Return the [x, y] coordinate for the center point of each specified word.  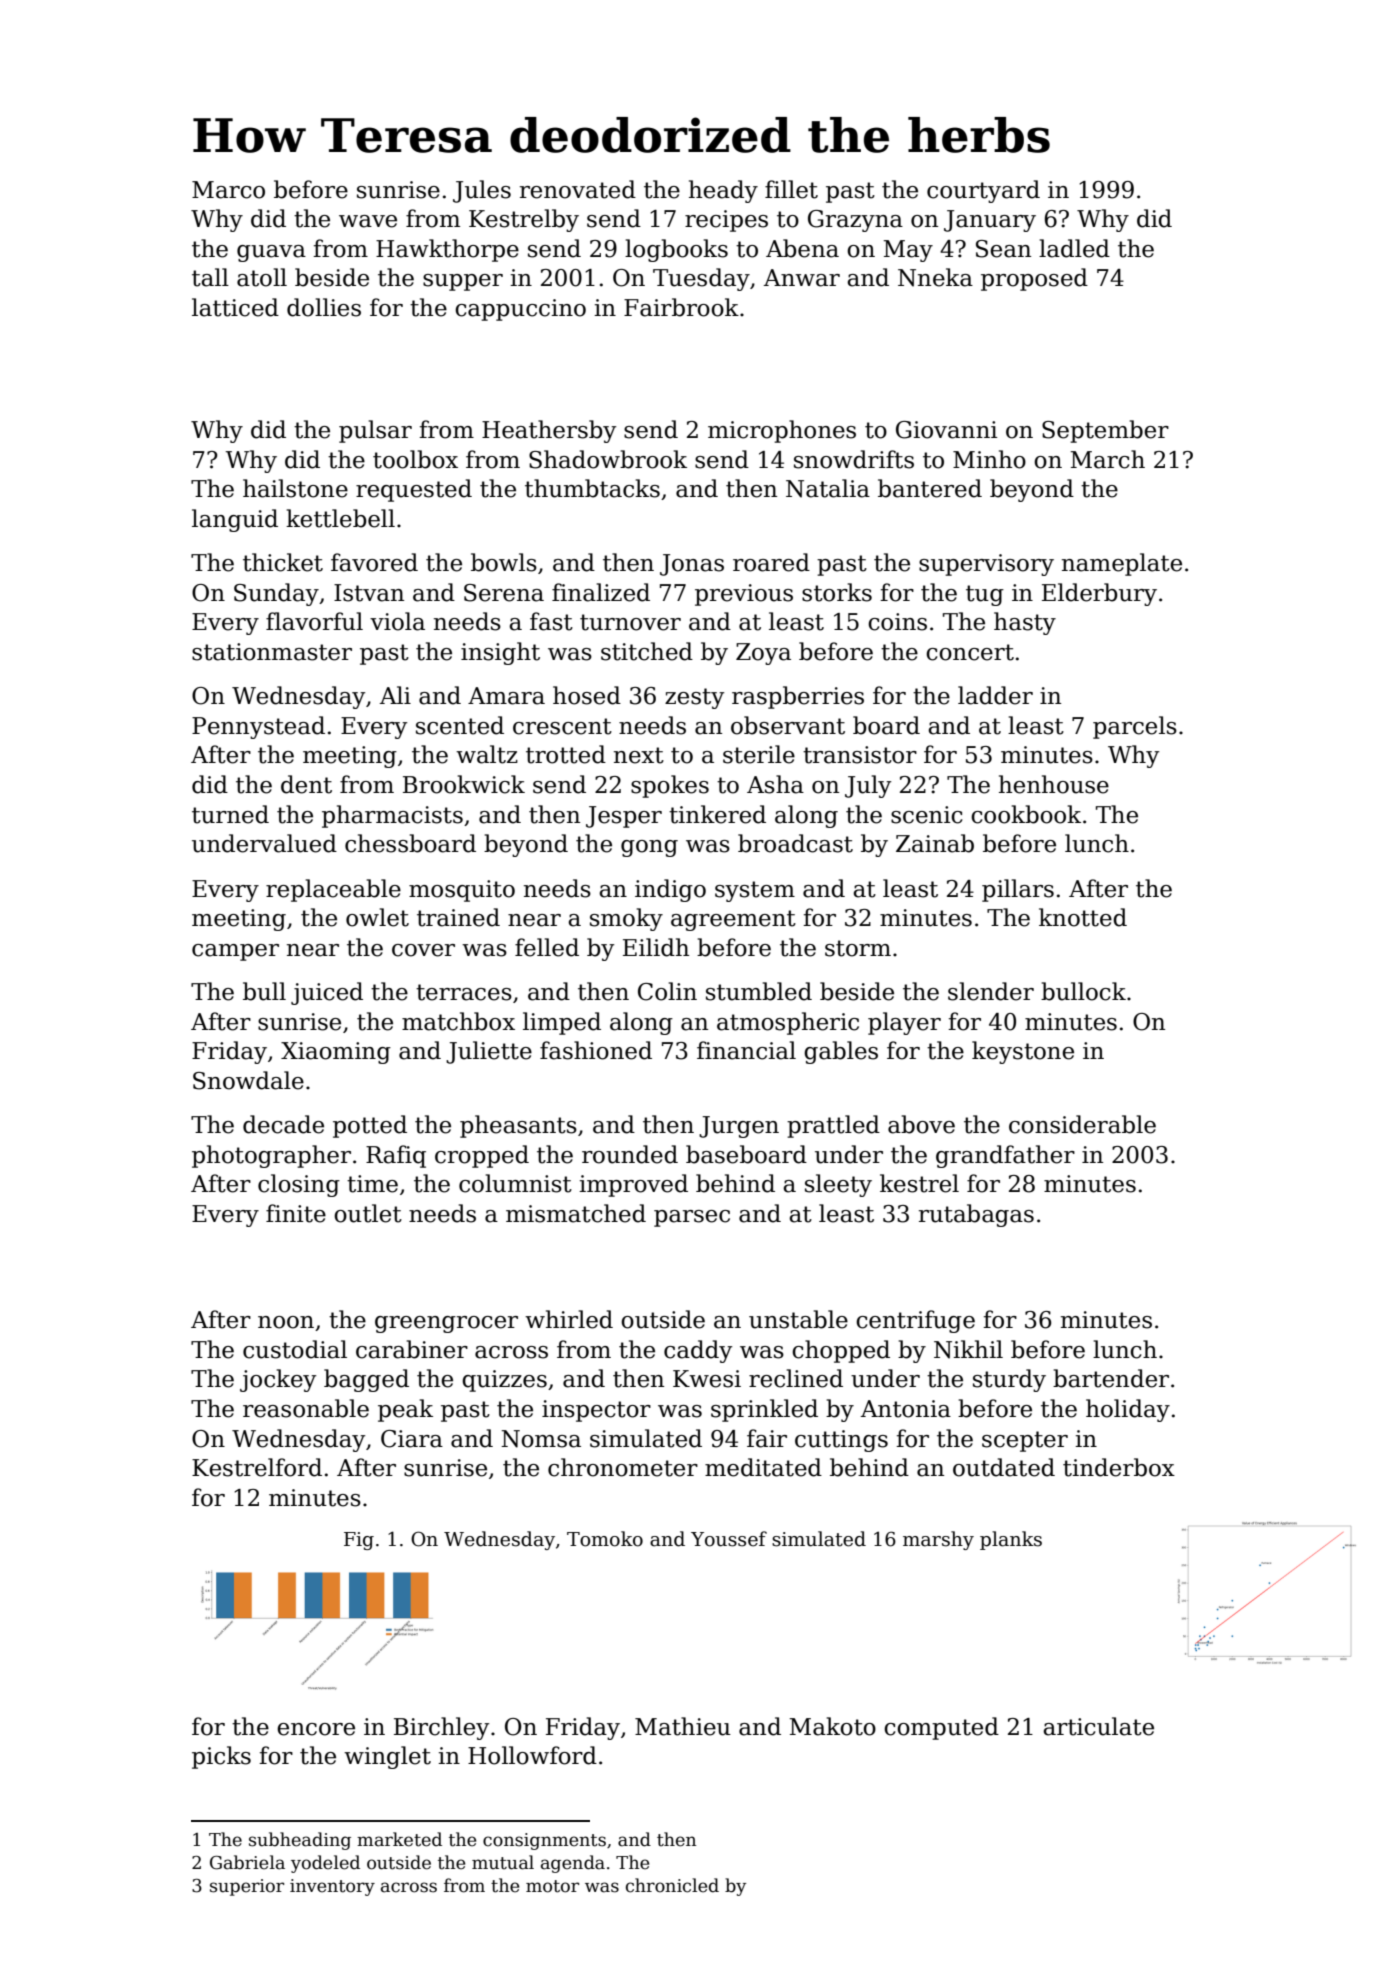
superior [247, 1887]
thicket [283, 562]
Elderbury [1099, 594]
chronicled [672, 1885]
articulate [1098, 1726]
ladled [1074, 248]
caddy [698, 1351]
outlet [368, 1213]
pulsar [375, 431]
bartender [1111, 1378]
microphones [782, 431]
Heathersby [549, 431]
